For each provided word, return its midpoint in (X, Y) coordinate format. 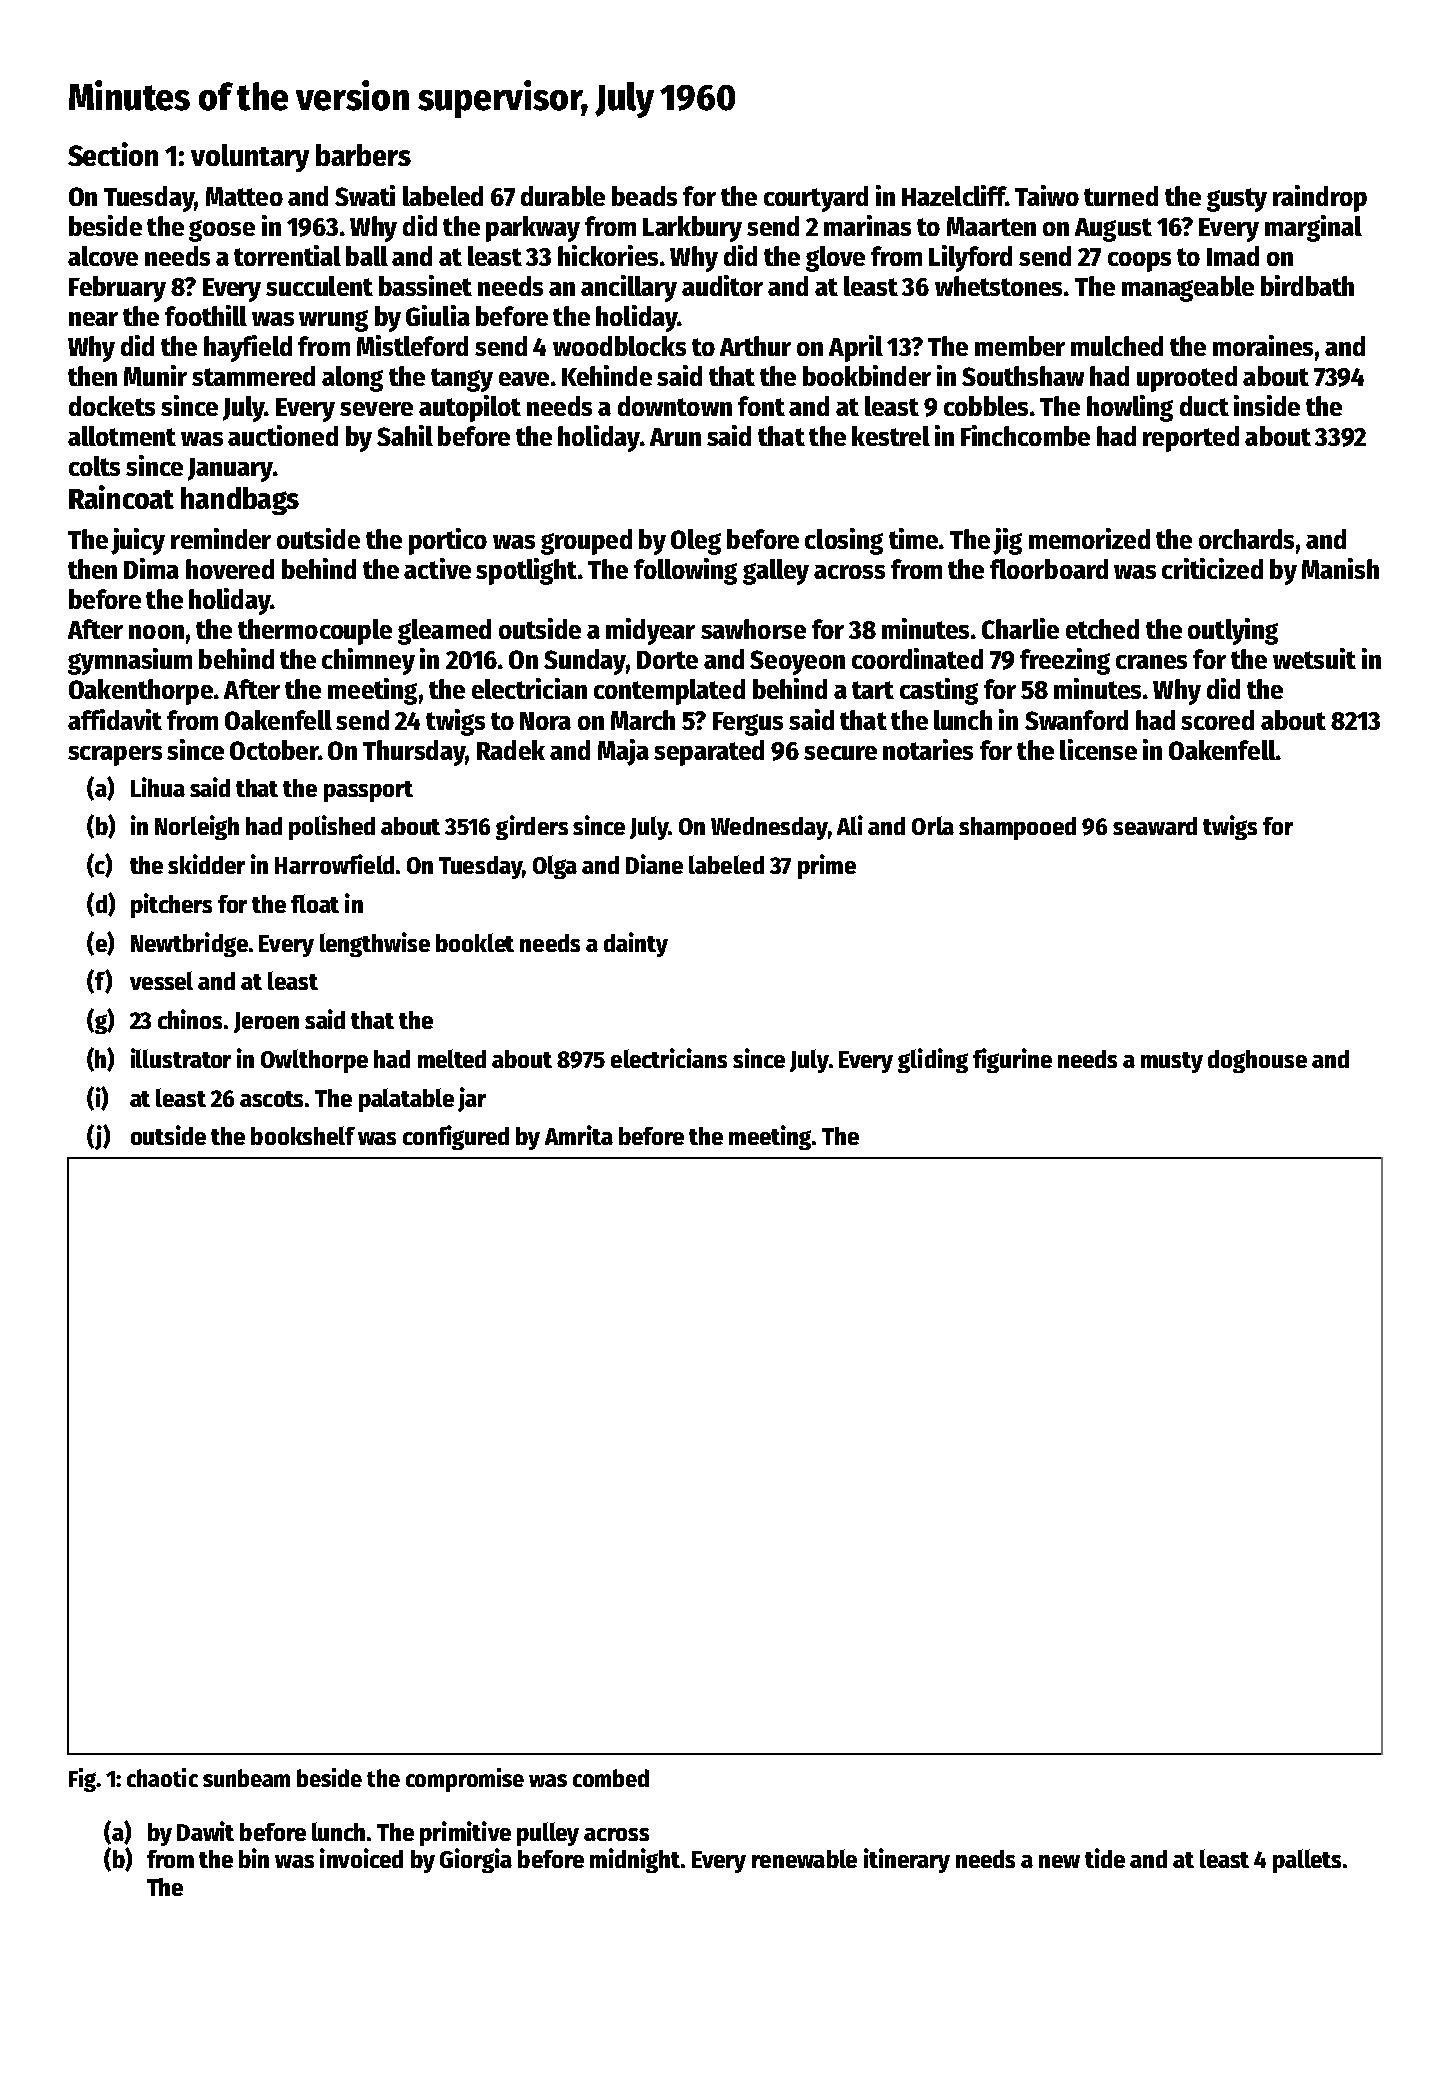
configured (456, 1137)
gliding (933, 1060)
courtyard (816, 199)
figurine (1012, 1060)
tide (1105, 1858)
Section (113, 154)
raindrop (1320, 198)
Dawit (205, 1831)
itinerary (907, 1860)
